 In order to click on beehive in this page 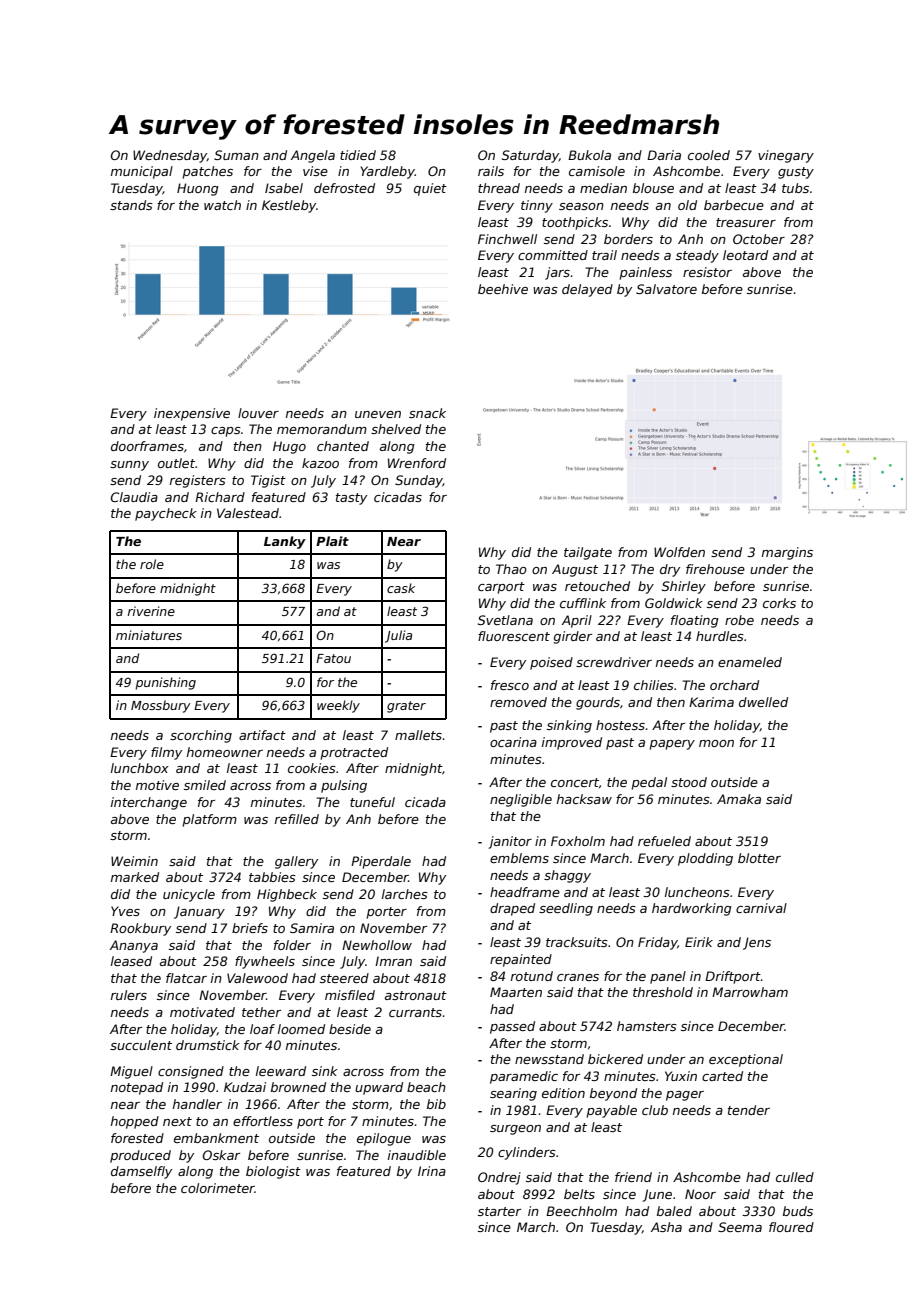, I will do `click(503, 289)`.
